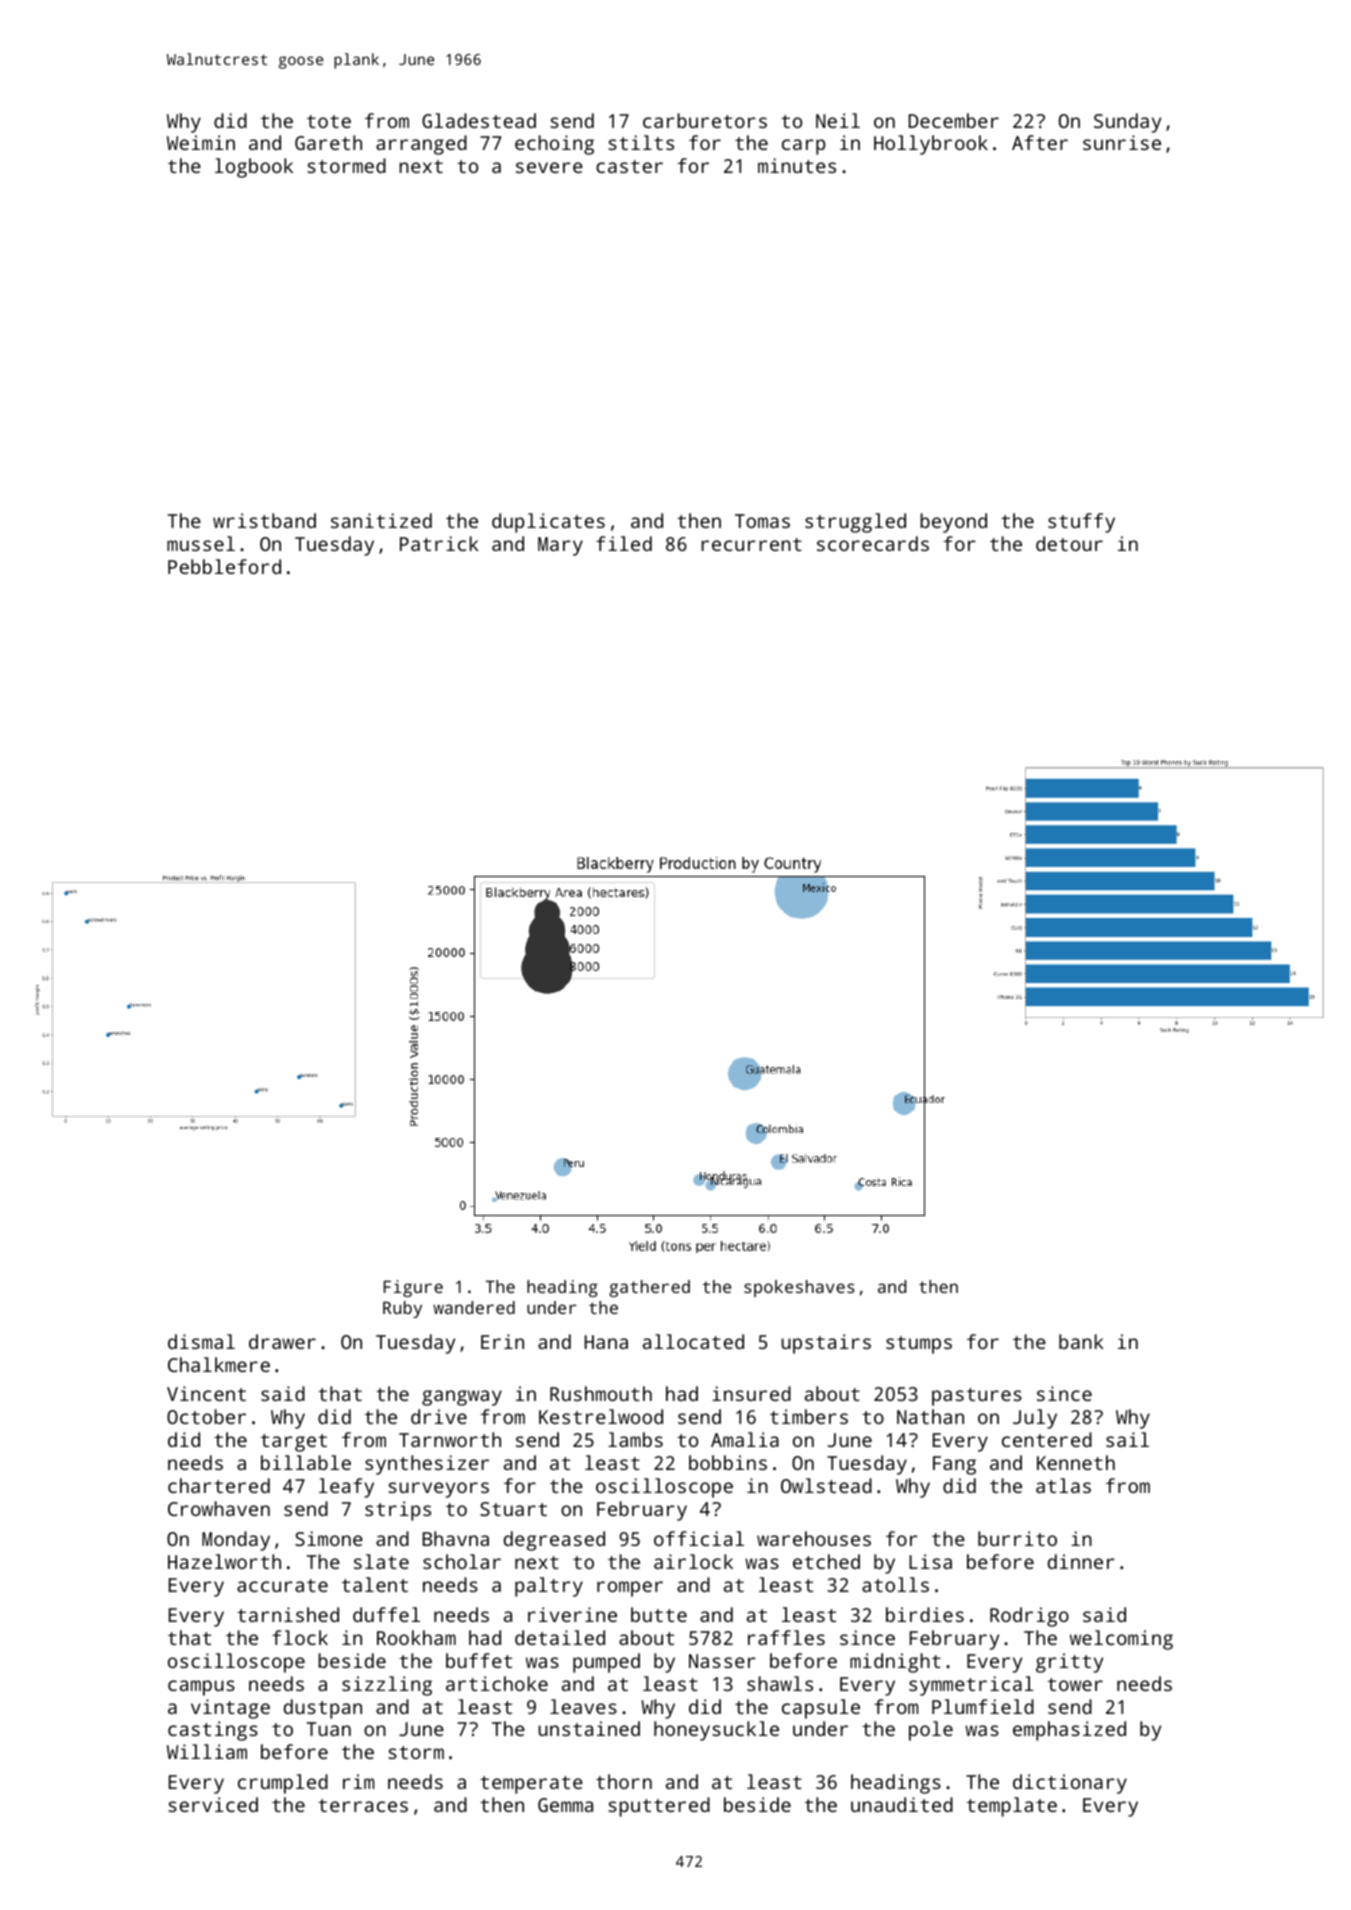 The height and width of the page is (1910, 1351). Describe the element at coordinates (751, 544) in the page. I see `recurrent` at that location.
